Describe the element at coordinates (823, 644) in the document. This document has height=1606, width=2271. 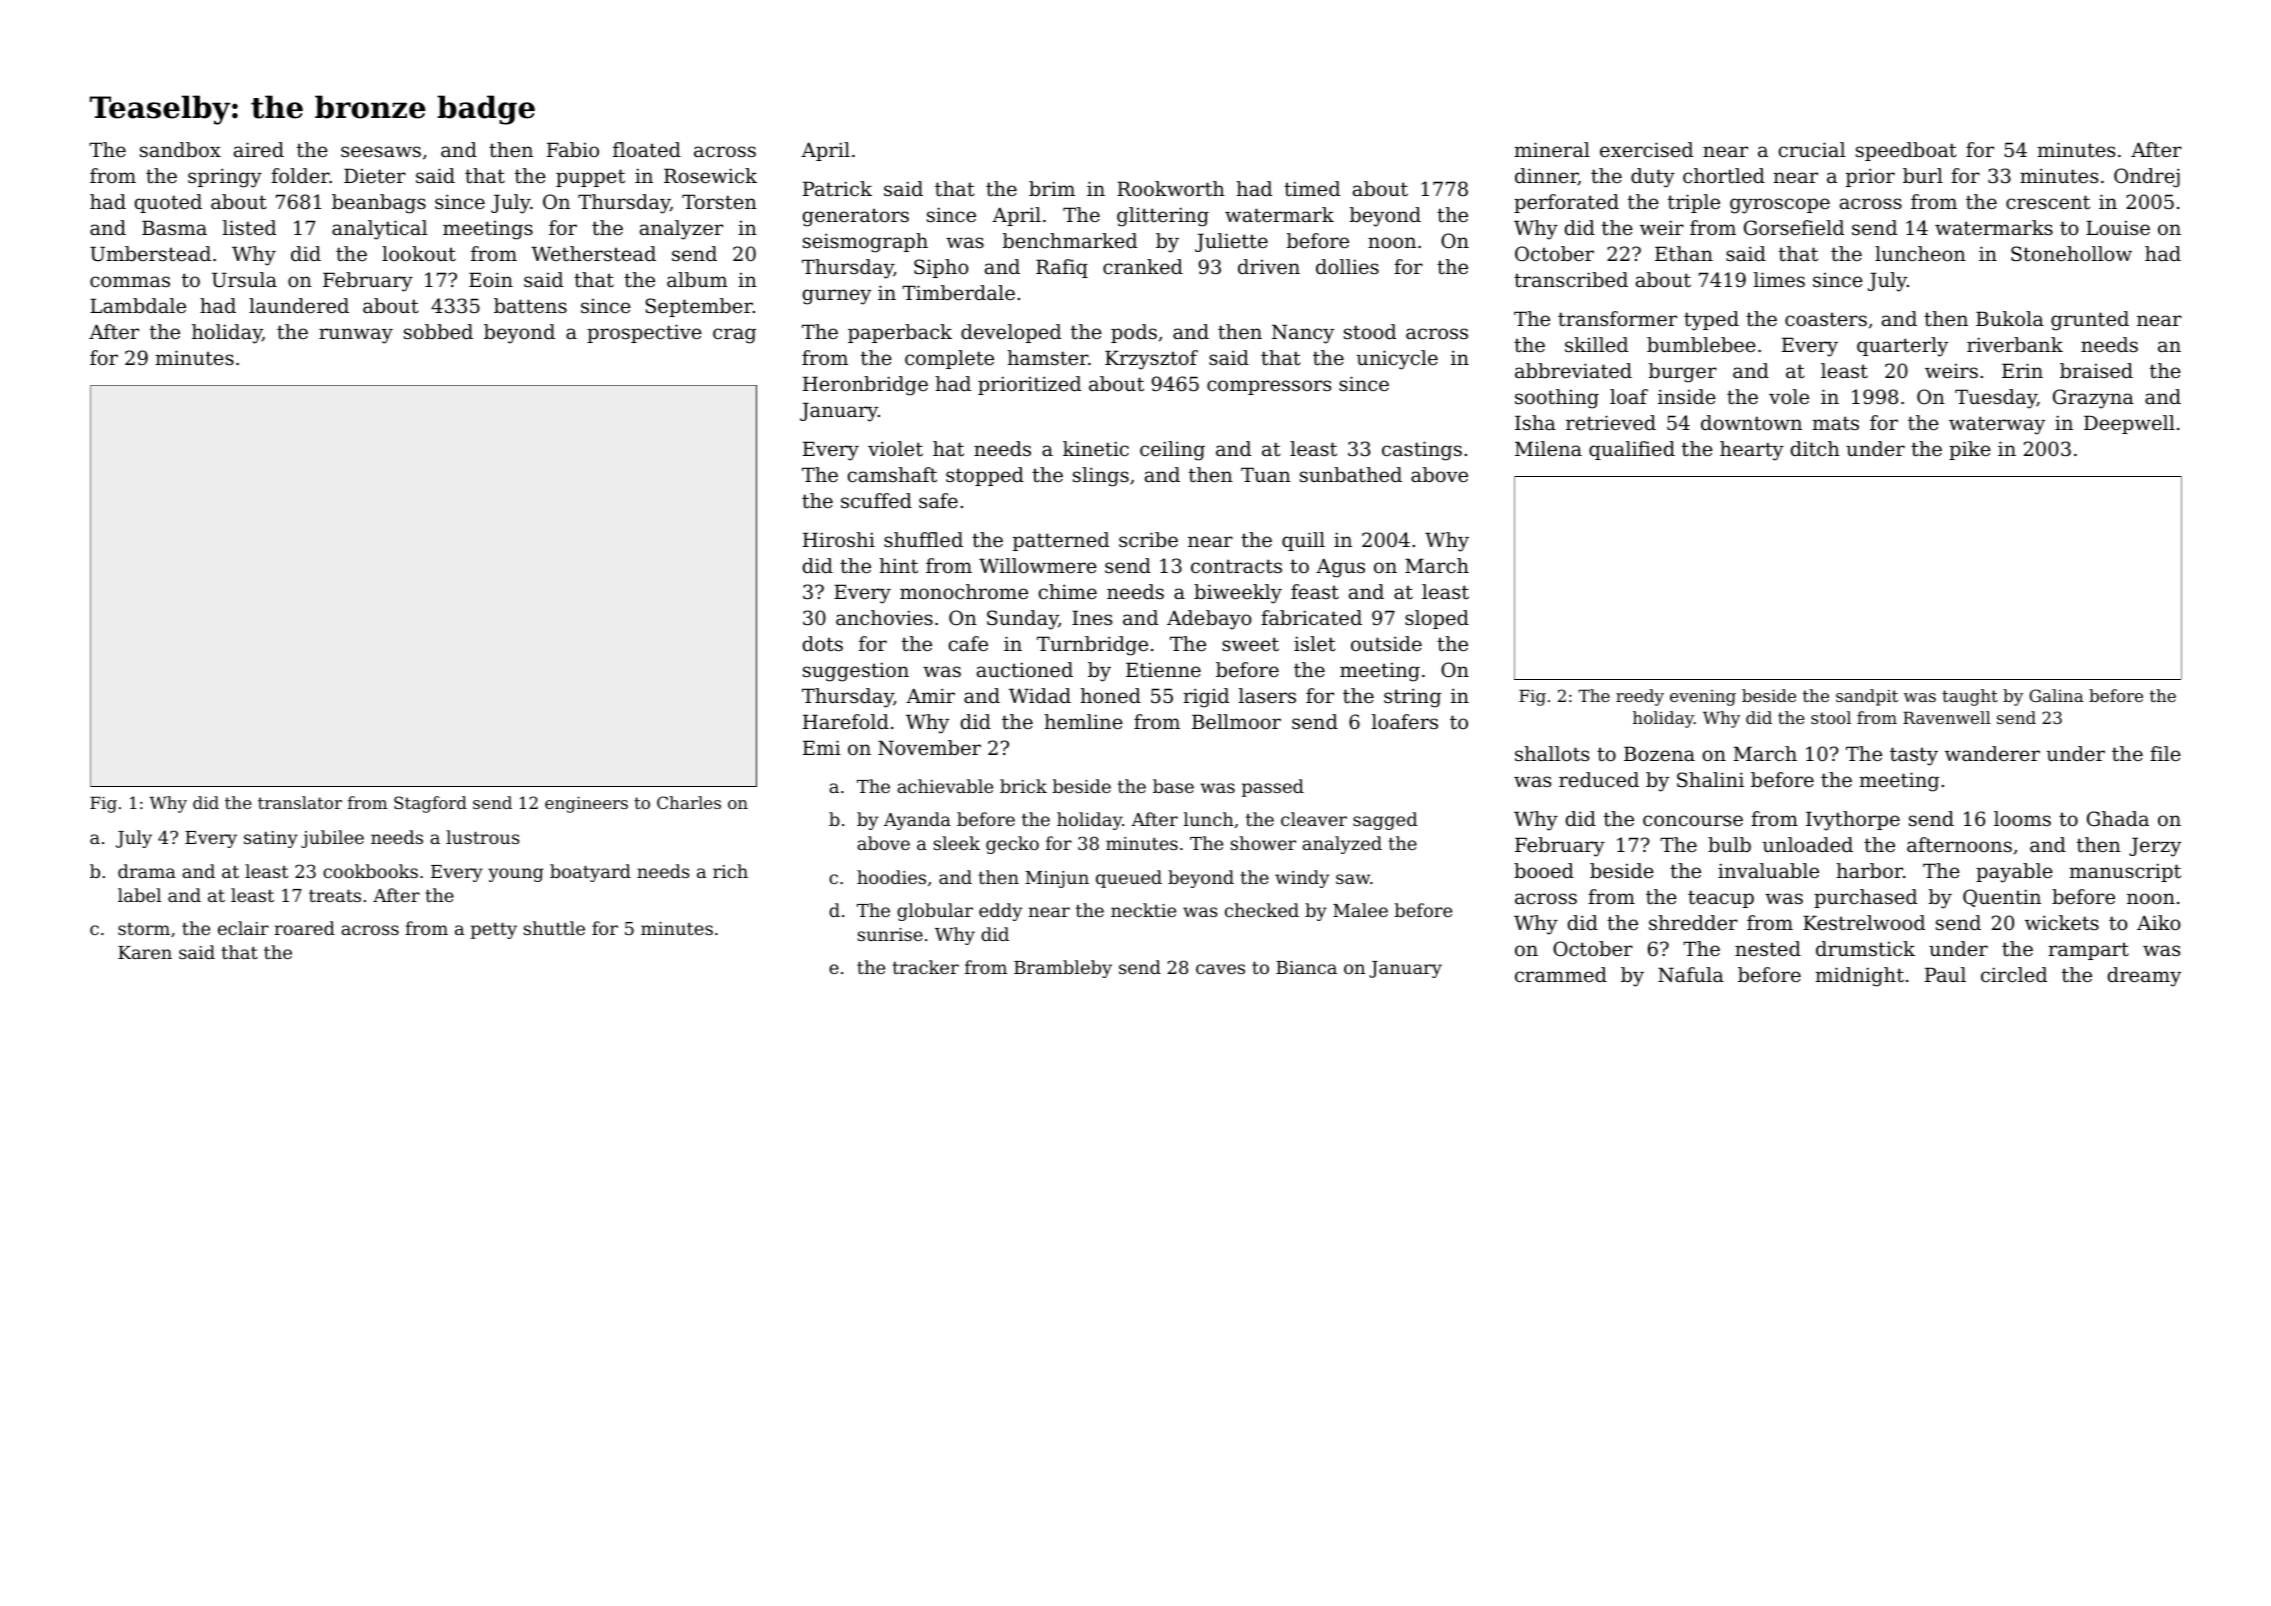
I see `dots` at that location.
